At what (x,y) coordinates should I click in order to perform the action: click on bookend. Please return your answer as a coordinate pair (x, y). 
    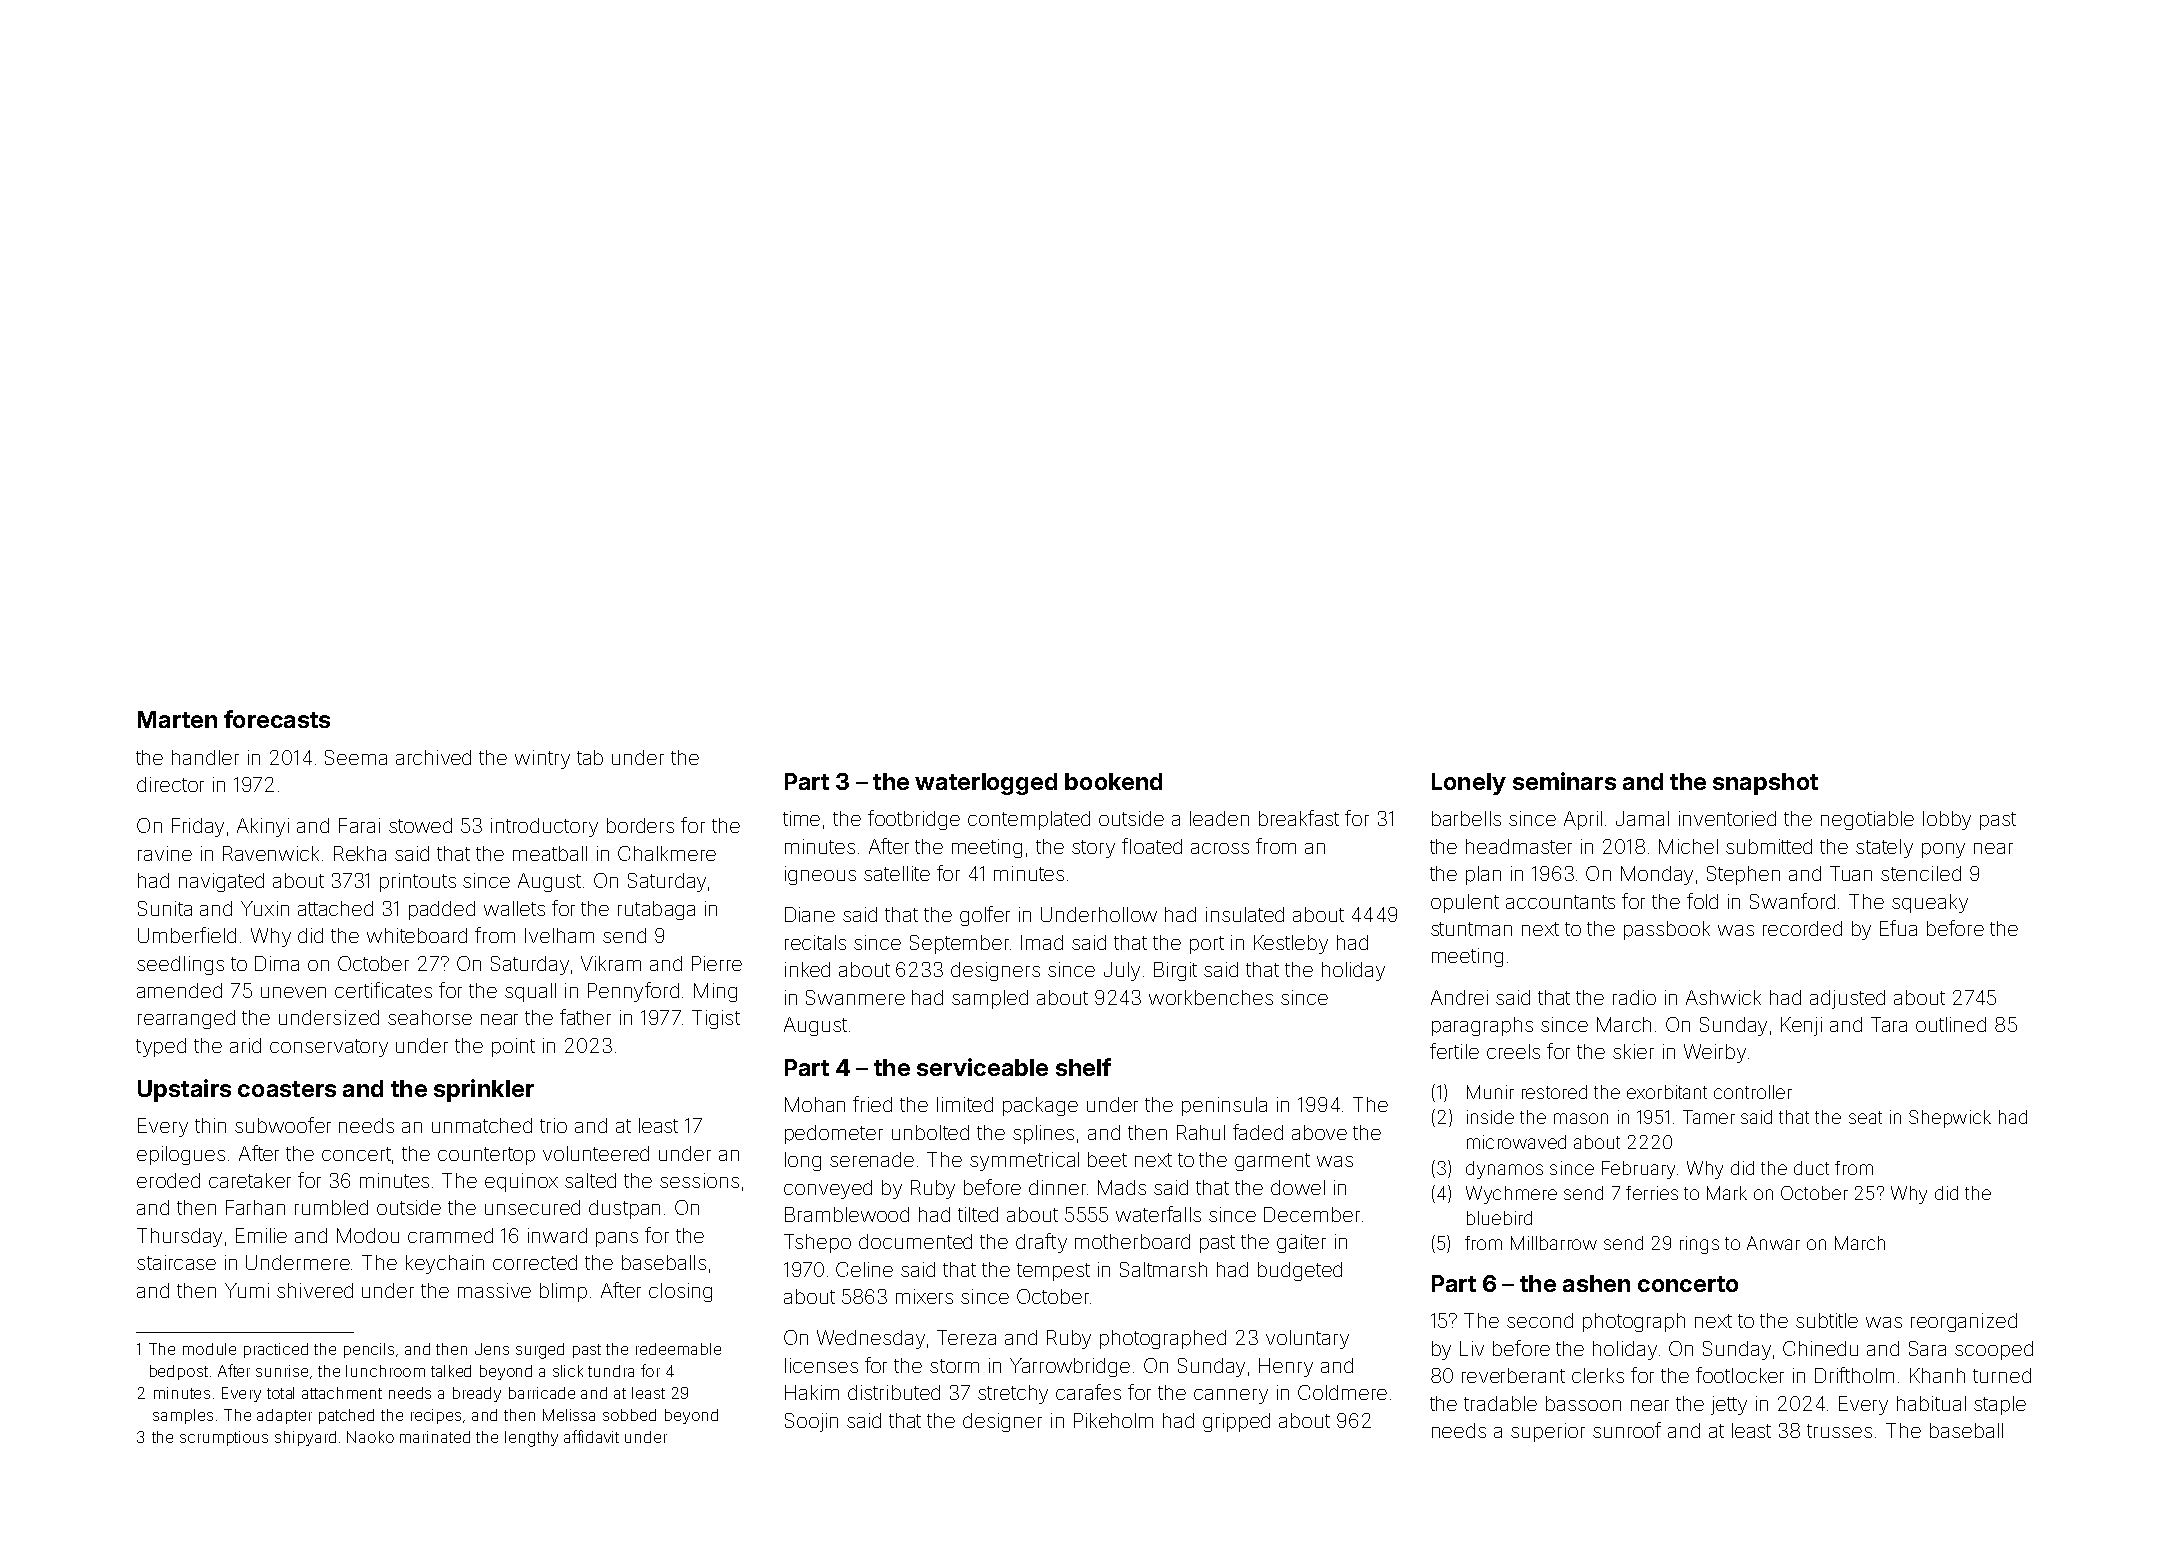
    Looking at the image, I should click on (1113, 781).
